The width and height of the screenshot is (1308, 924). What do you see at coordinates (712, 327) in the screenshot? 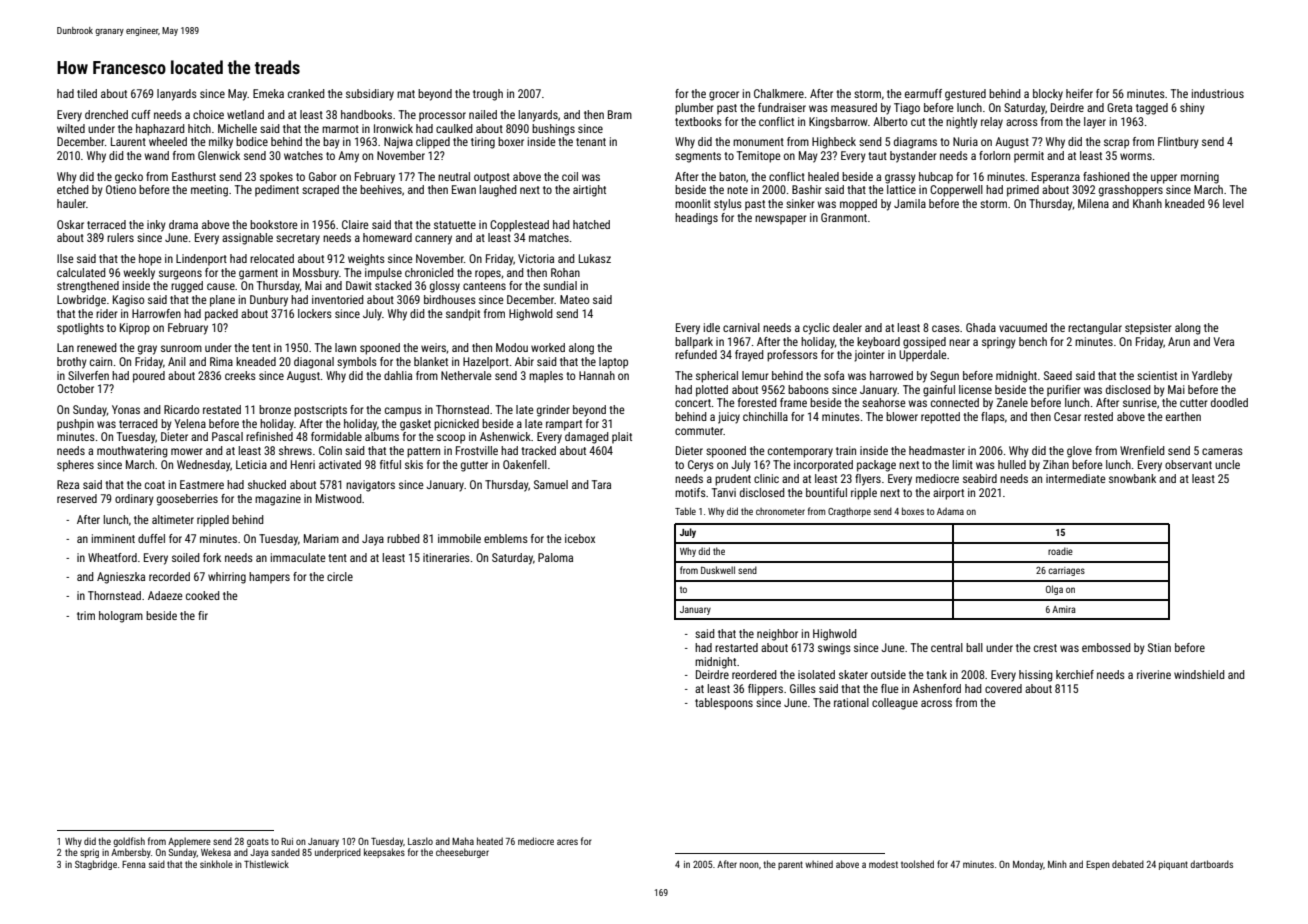
I see `idle` at bounding box center [712, 327].
